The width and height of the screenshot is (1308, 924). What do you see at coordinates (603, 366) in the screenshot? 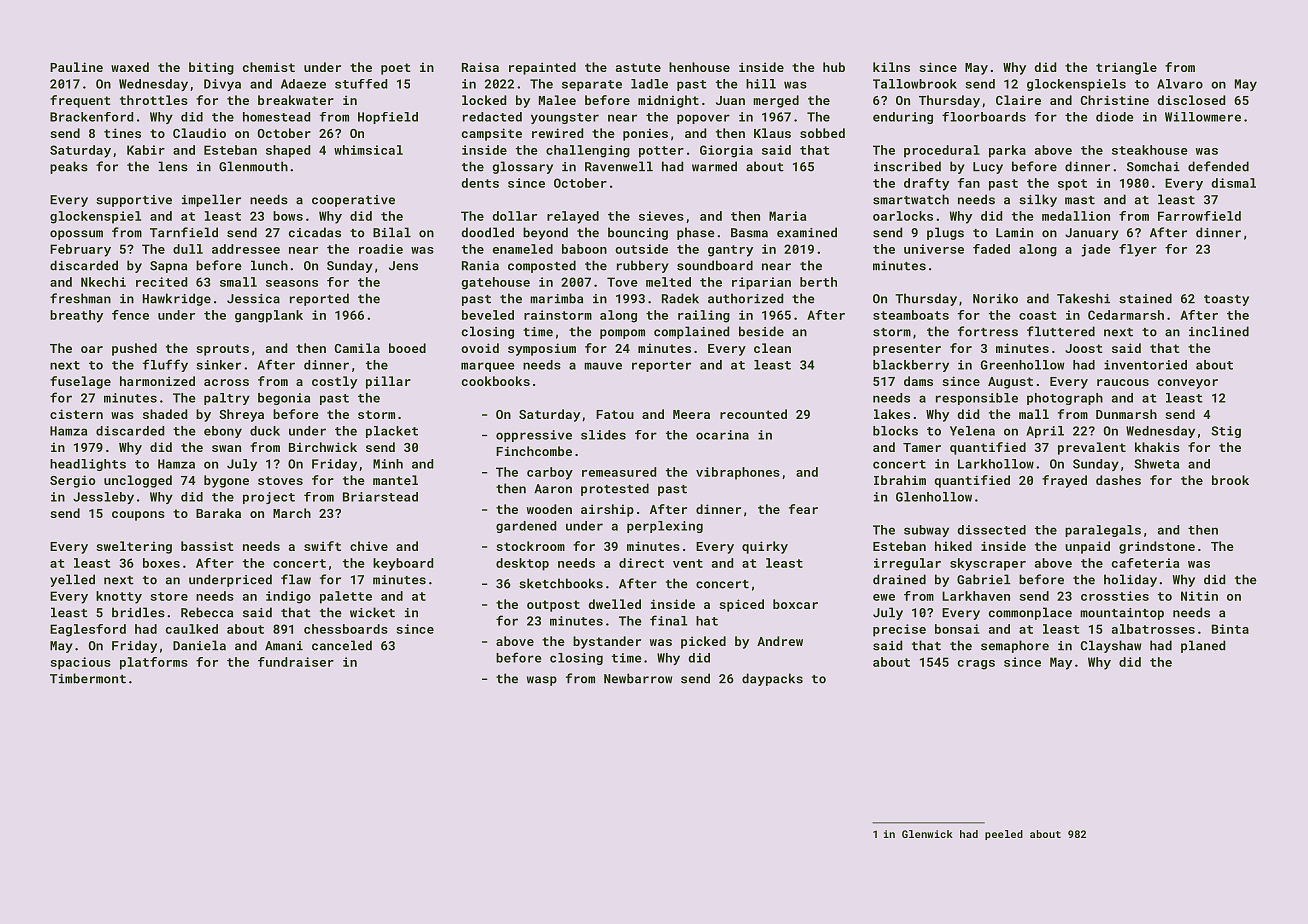
I see `mauve` at bounding box center [603, 366].
